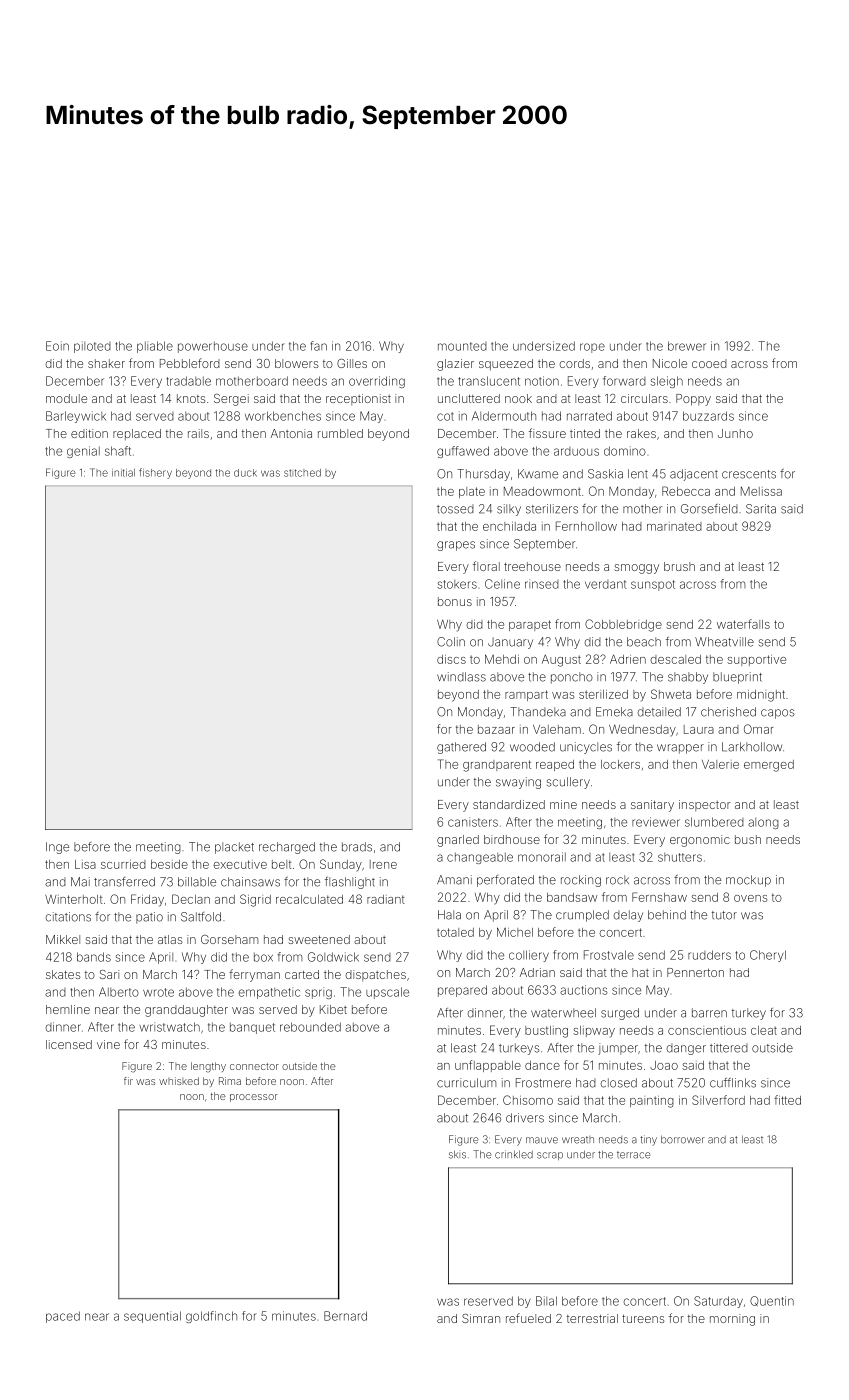 The width and height of the screenshot is (849, 1400). What do you see at coordinates (190, 363) in the screenshot?
I see `Pebbleford` at bounding box center [190, 363].
